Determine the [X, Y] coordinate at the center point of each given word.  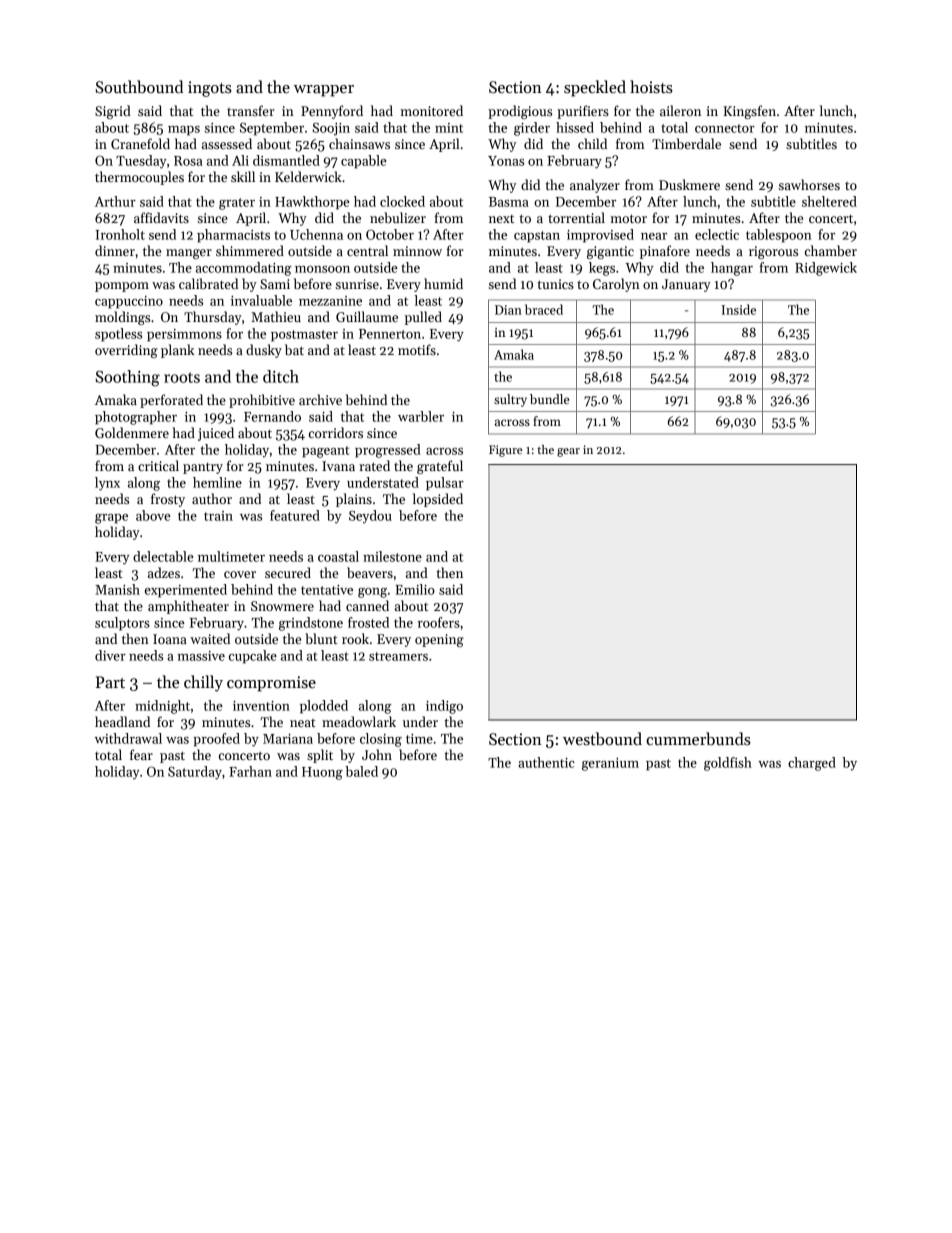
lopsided [438, 500]
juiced [216, 434]
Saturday [195, 773]
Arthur [115, 201]
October [390, 234]
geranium [610, 764]
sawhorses [809, 184]
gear [568, 452]
